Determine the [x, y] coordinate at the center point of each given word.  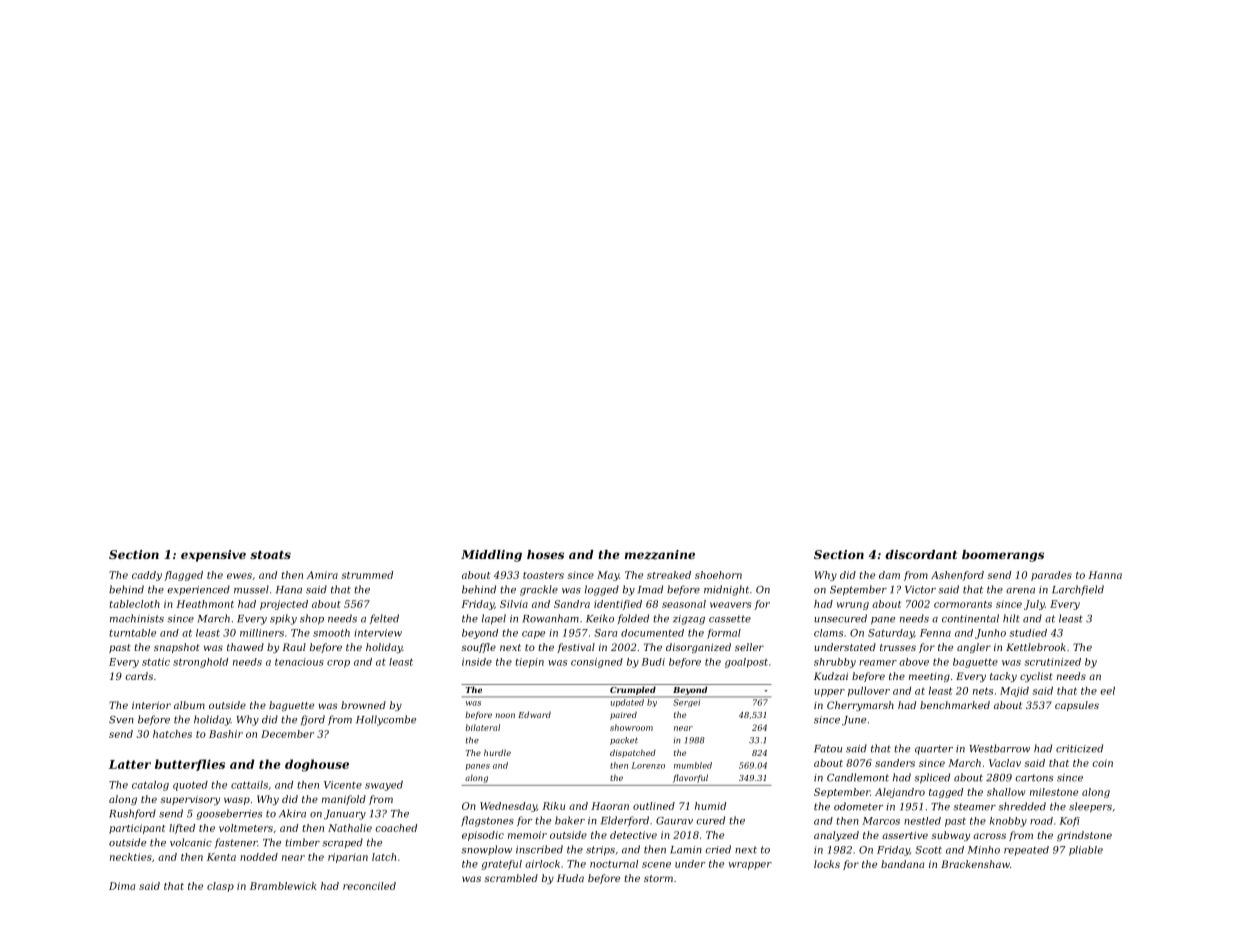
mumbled [693, 765]
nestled [922, 821]
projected [284, 605]
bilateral [483, 727]
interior [151, 705]
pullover [869, 692]
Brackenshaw [975, 864]
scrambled [511, 878]
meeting [929, 677]
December [287, 734]
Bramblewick [283, 886]
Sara [605, 633]
